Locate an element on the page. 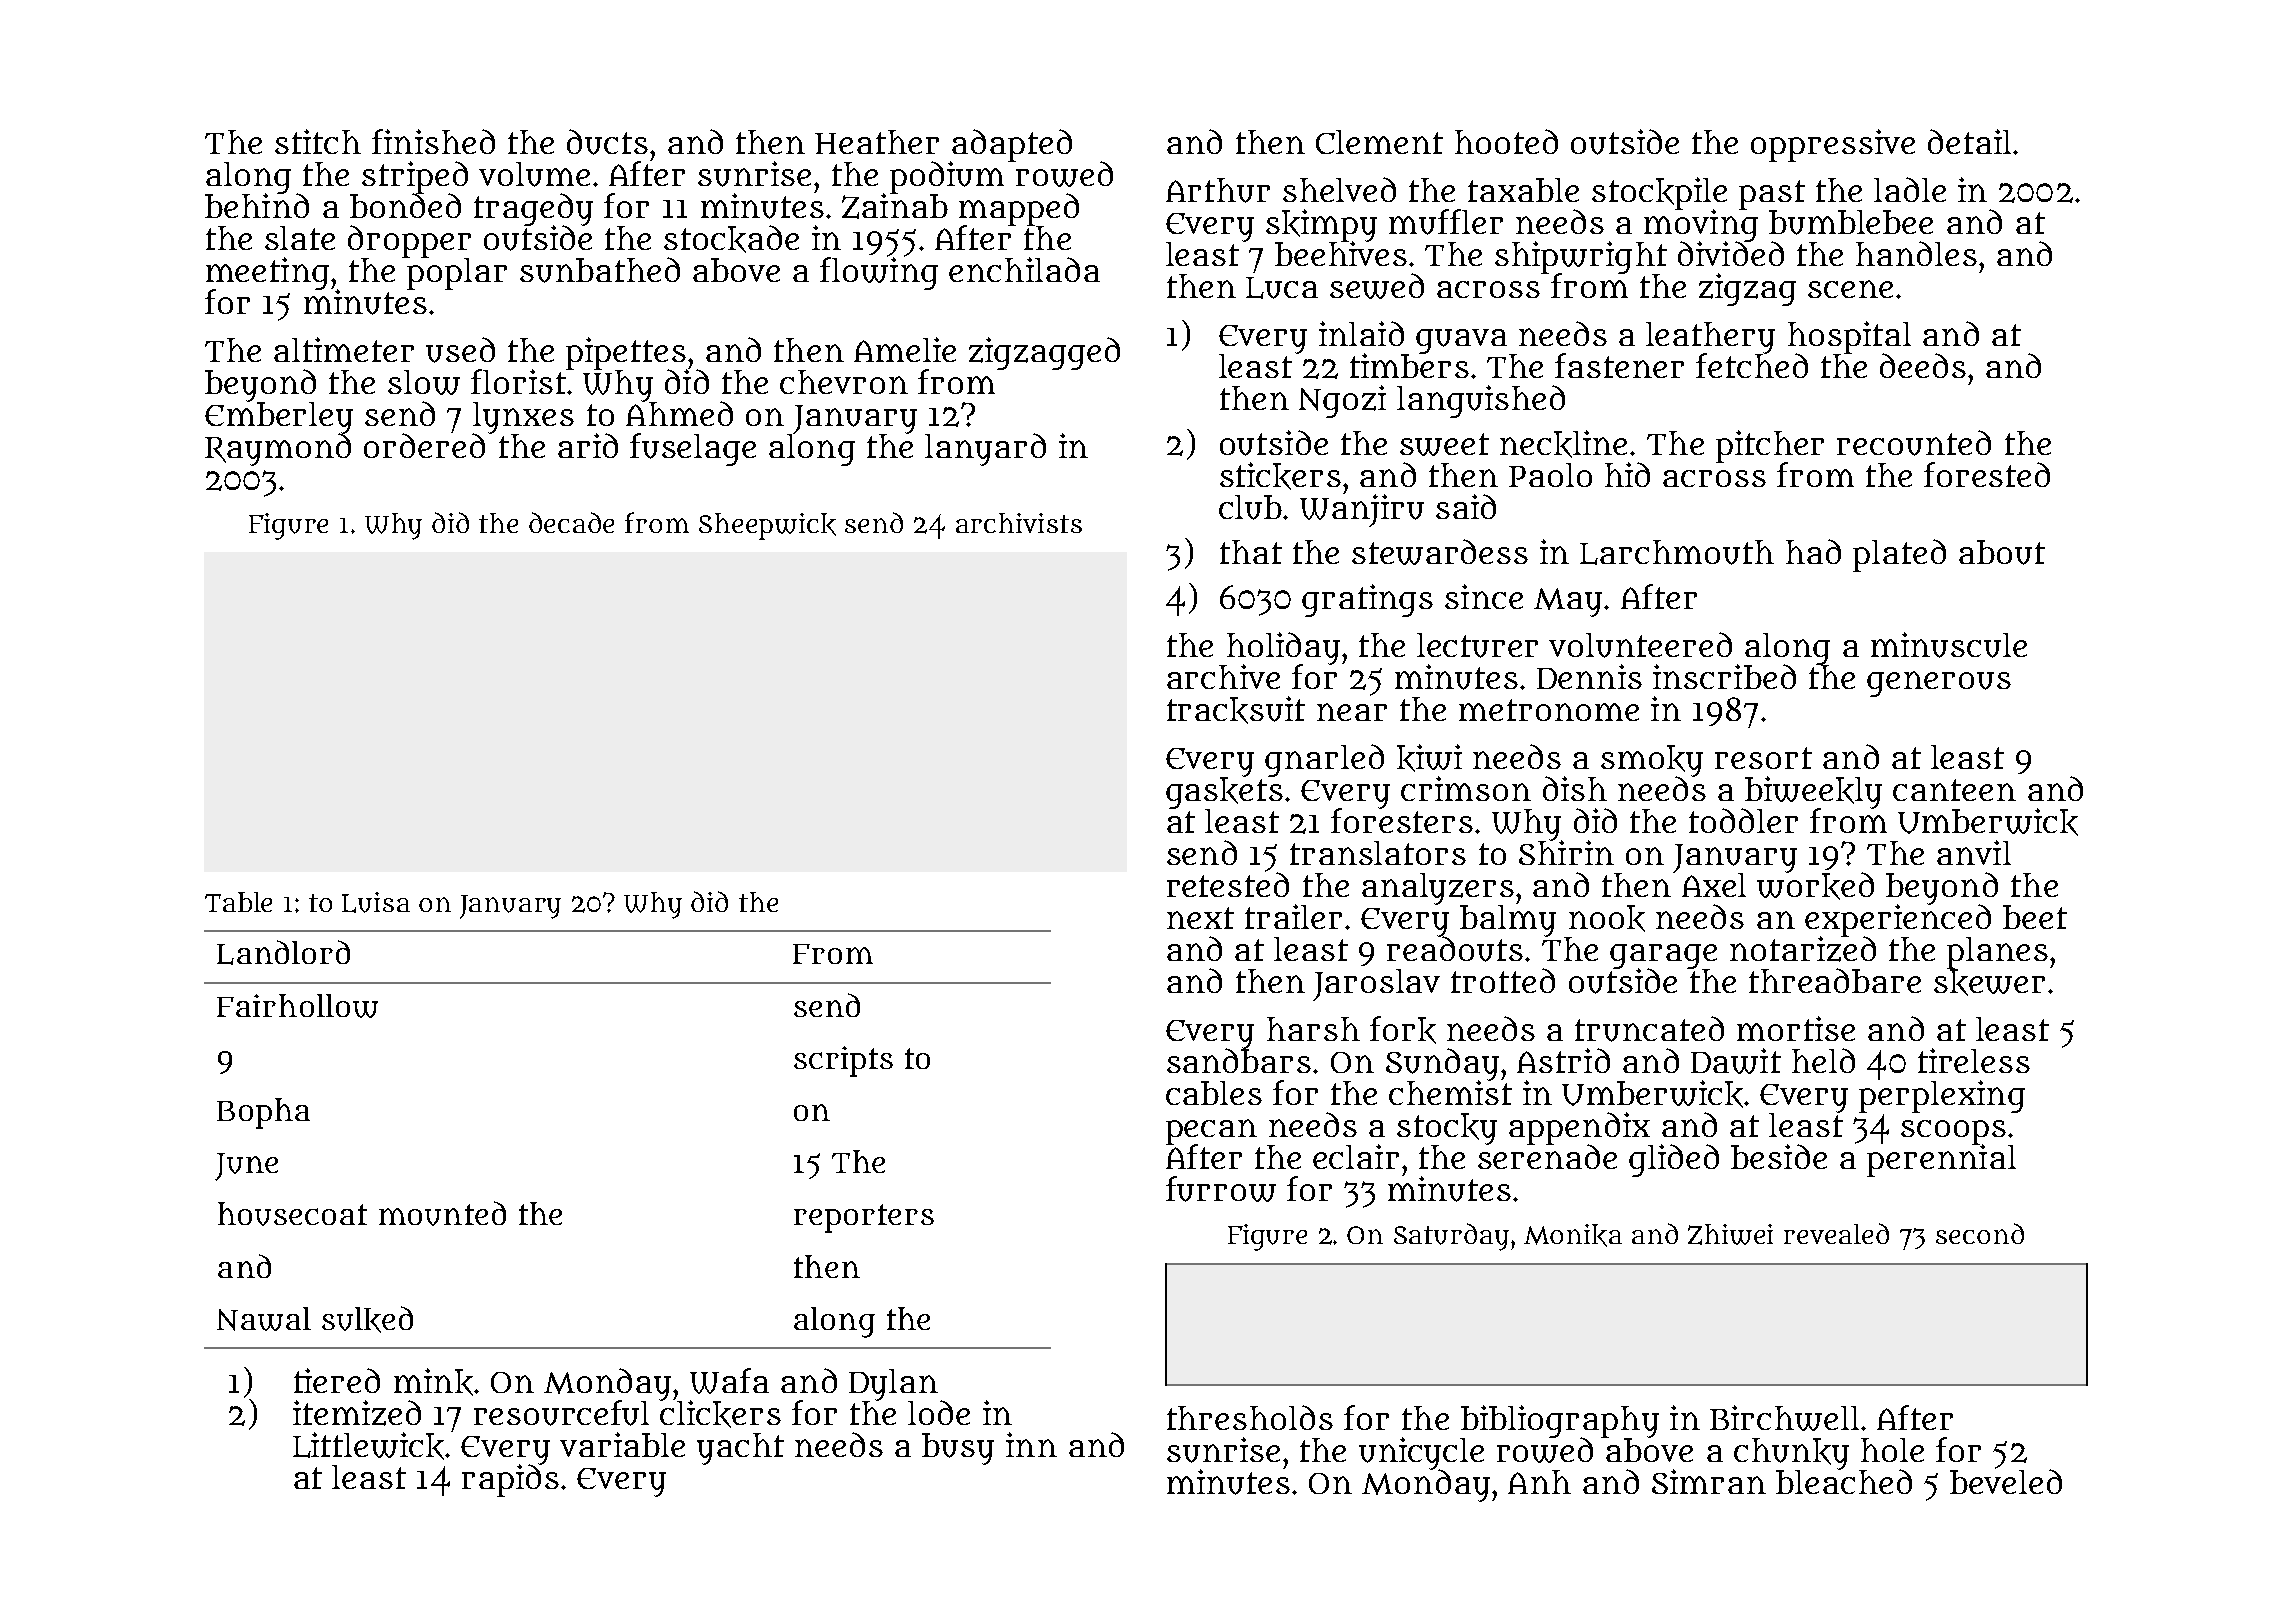 This document has height=1620, width=2292. decade is located at coordinates (571, 522).
